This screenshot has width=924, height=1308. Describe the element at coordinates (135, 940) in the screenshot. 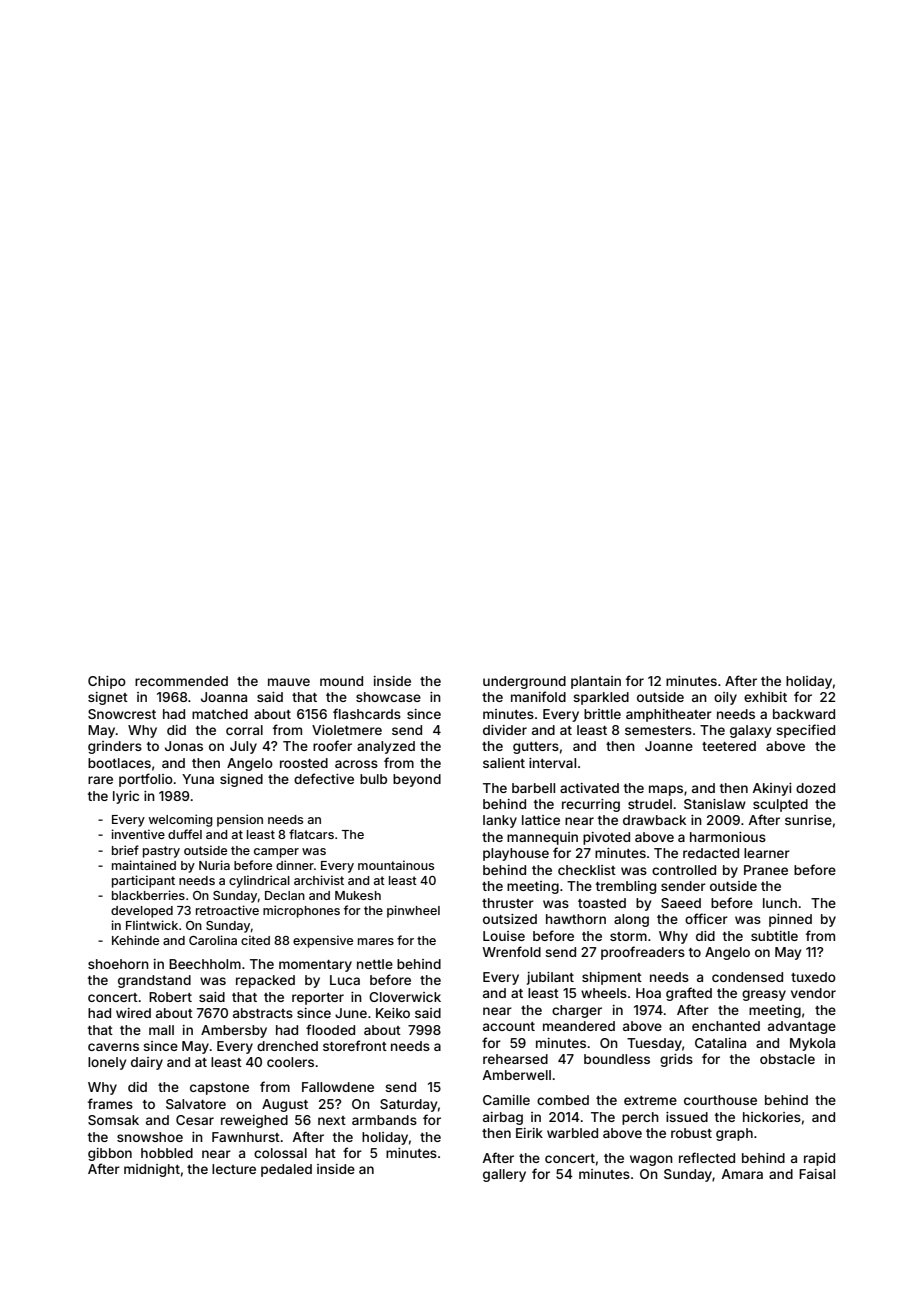

I see `Kehinde` at that location.
